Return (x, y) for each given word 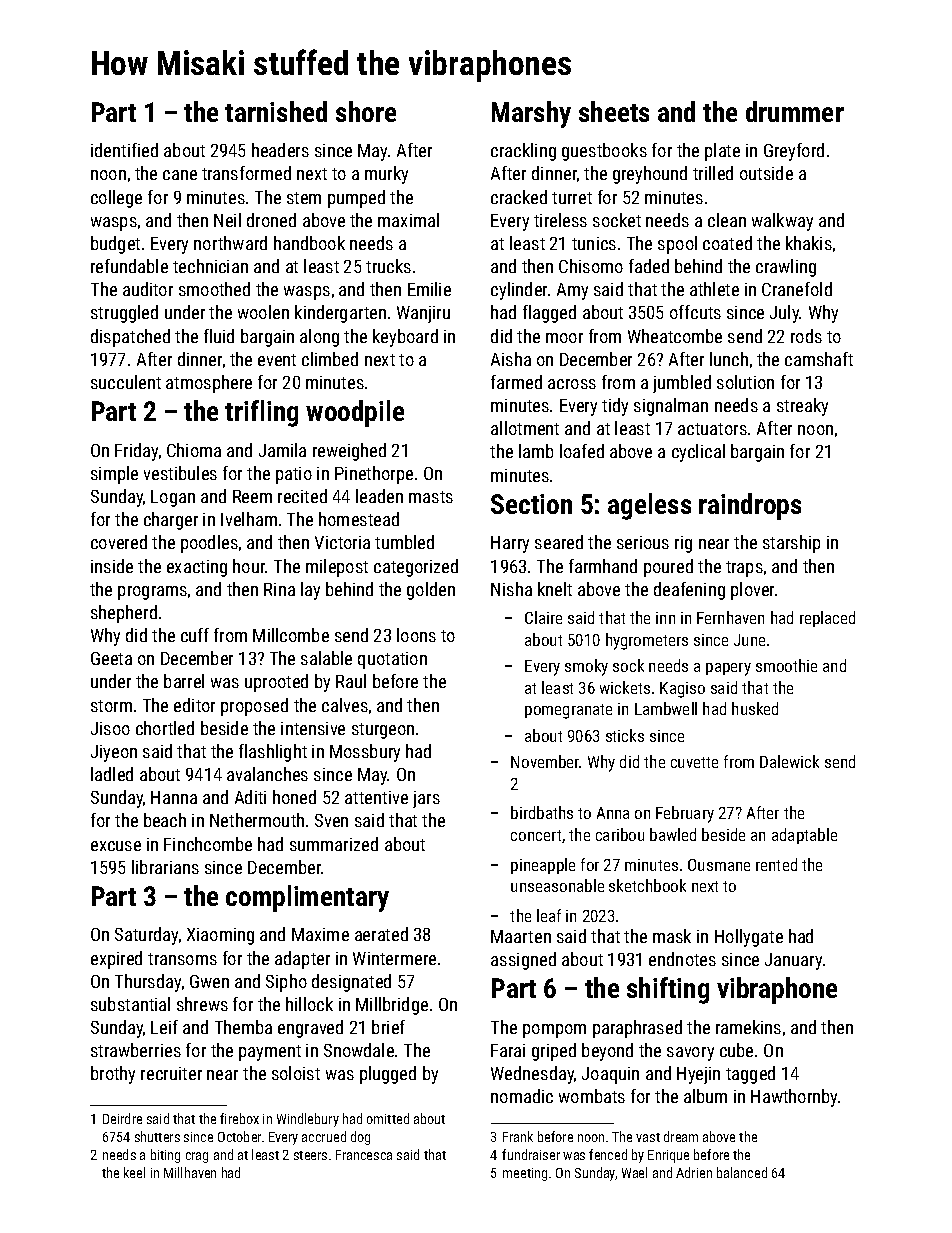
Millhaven (190, 1172)
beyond (607, 1052)
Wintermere (394, 958)
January (793, 961)
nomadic (522, 1096)
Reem (252, 496)
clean (727, 220)
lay (310, 591)
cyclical (698, 453)
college (116, 199)
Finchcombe (208, 844)
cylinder (519, 291)
